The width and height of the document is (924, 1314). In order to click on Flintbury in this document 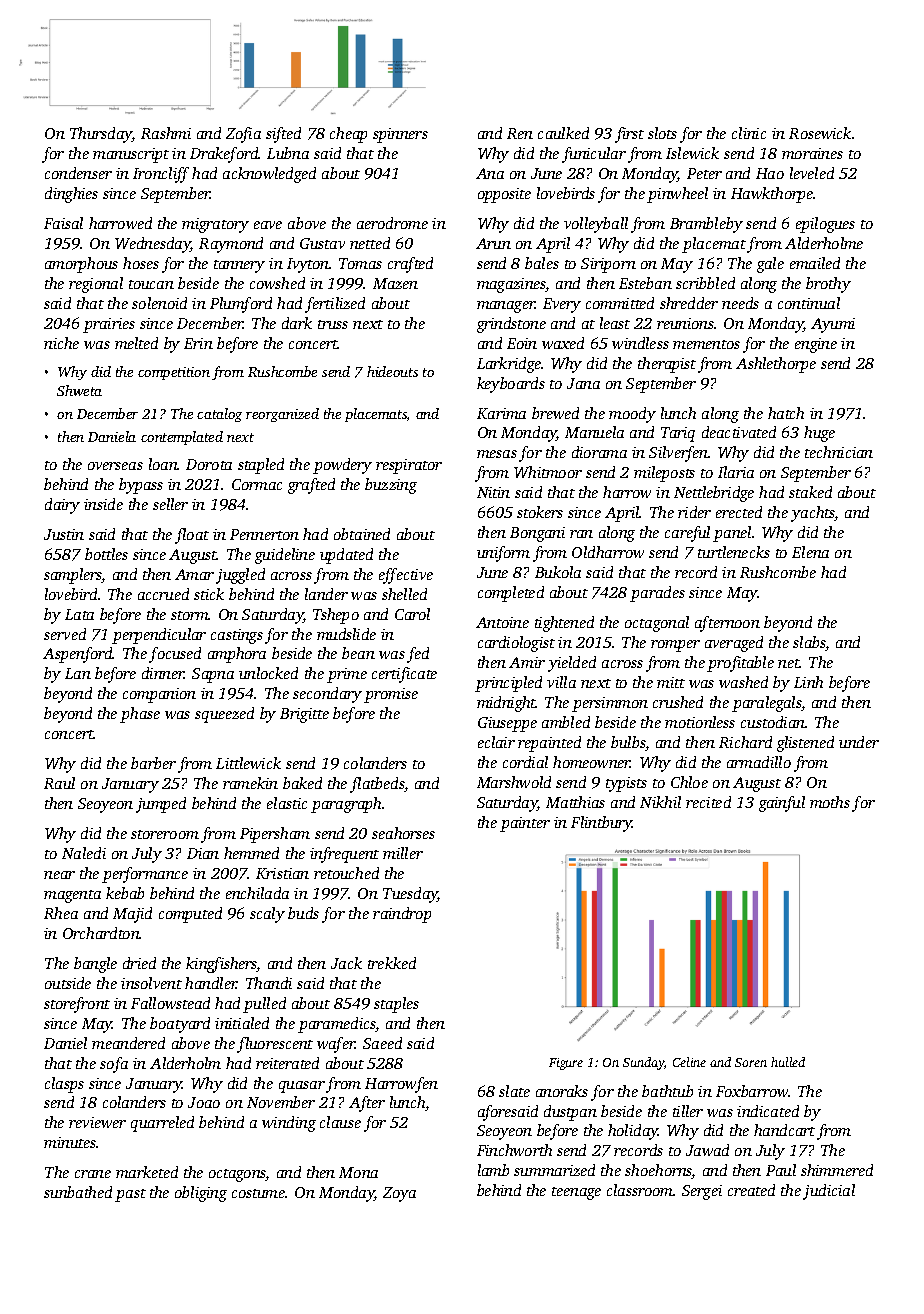, I will do `click(602, 824)`.
